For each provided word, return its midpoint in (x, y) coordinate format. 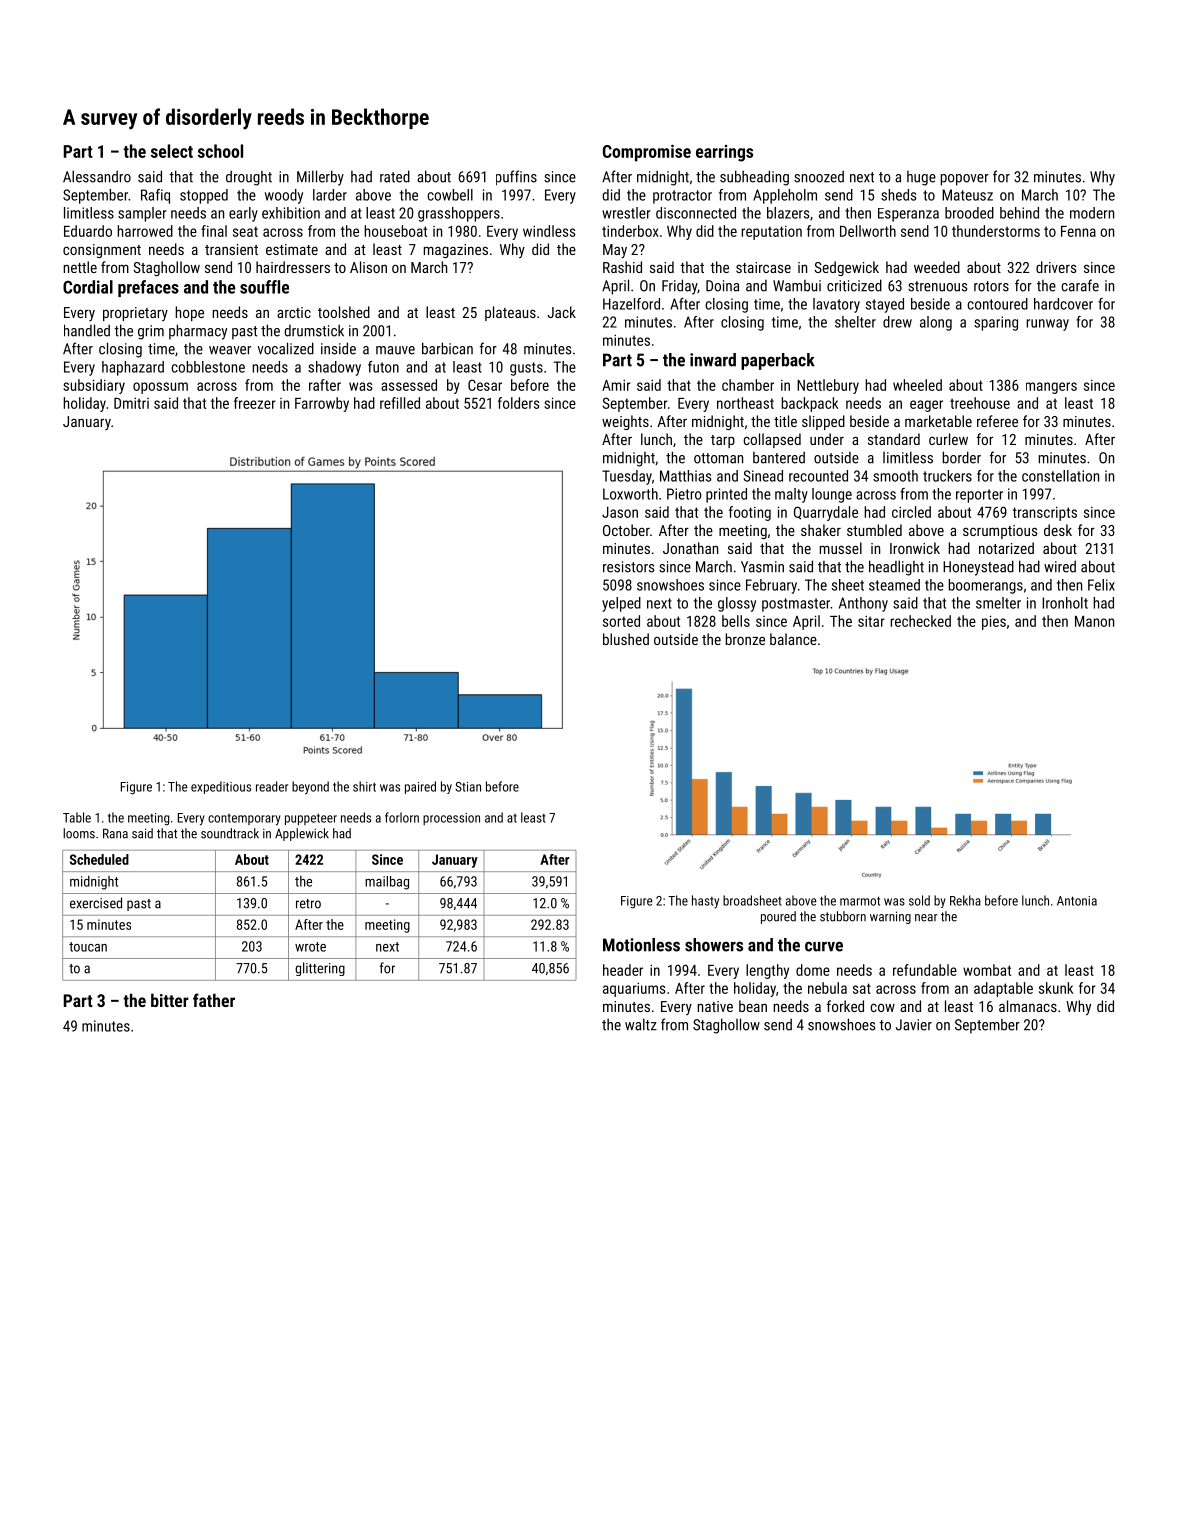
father (214, 1000)
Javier (914, 1025)
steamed (894, 585)
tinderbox (630, 231)
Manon (1094, 621)
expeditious (221, 787)
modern (1092, 213)
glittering (320, 969)
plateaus (510, 313)
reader (272, 786)
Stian (468, 787)
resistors (628, 567)
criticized (854, 285)
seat (245, 231)
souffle (264, 287)
